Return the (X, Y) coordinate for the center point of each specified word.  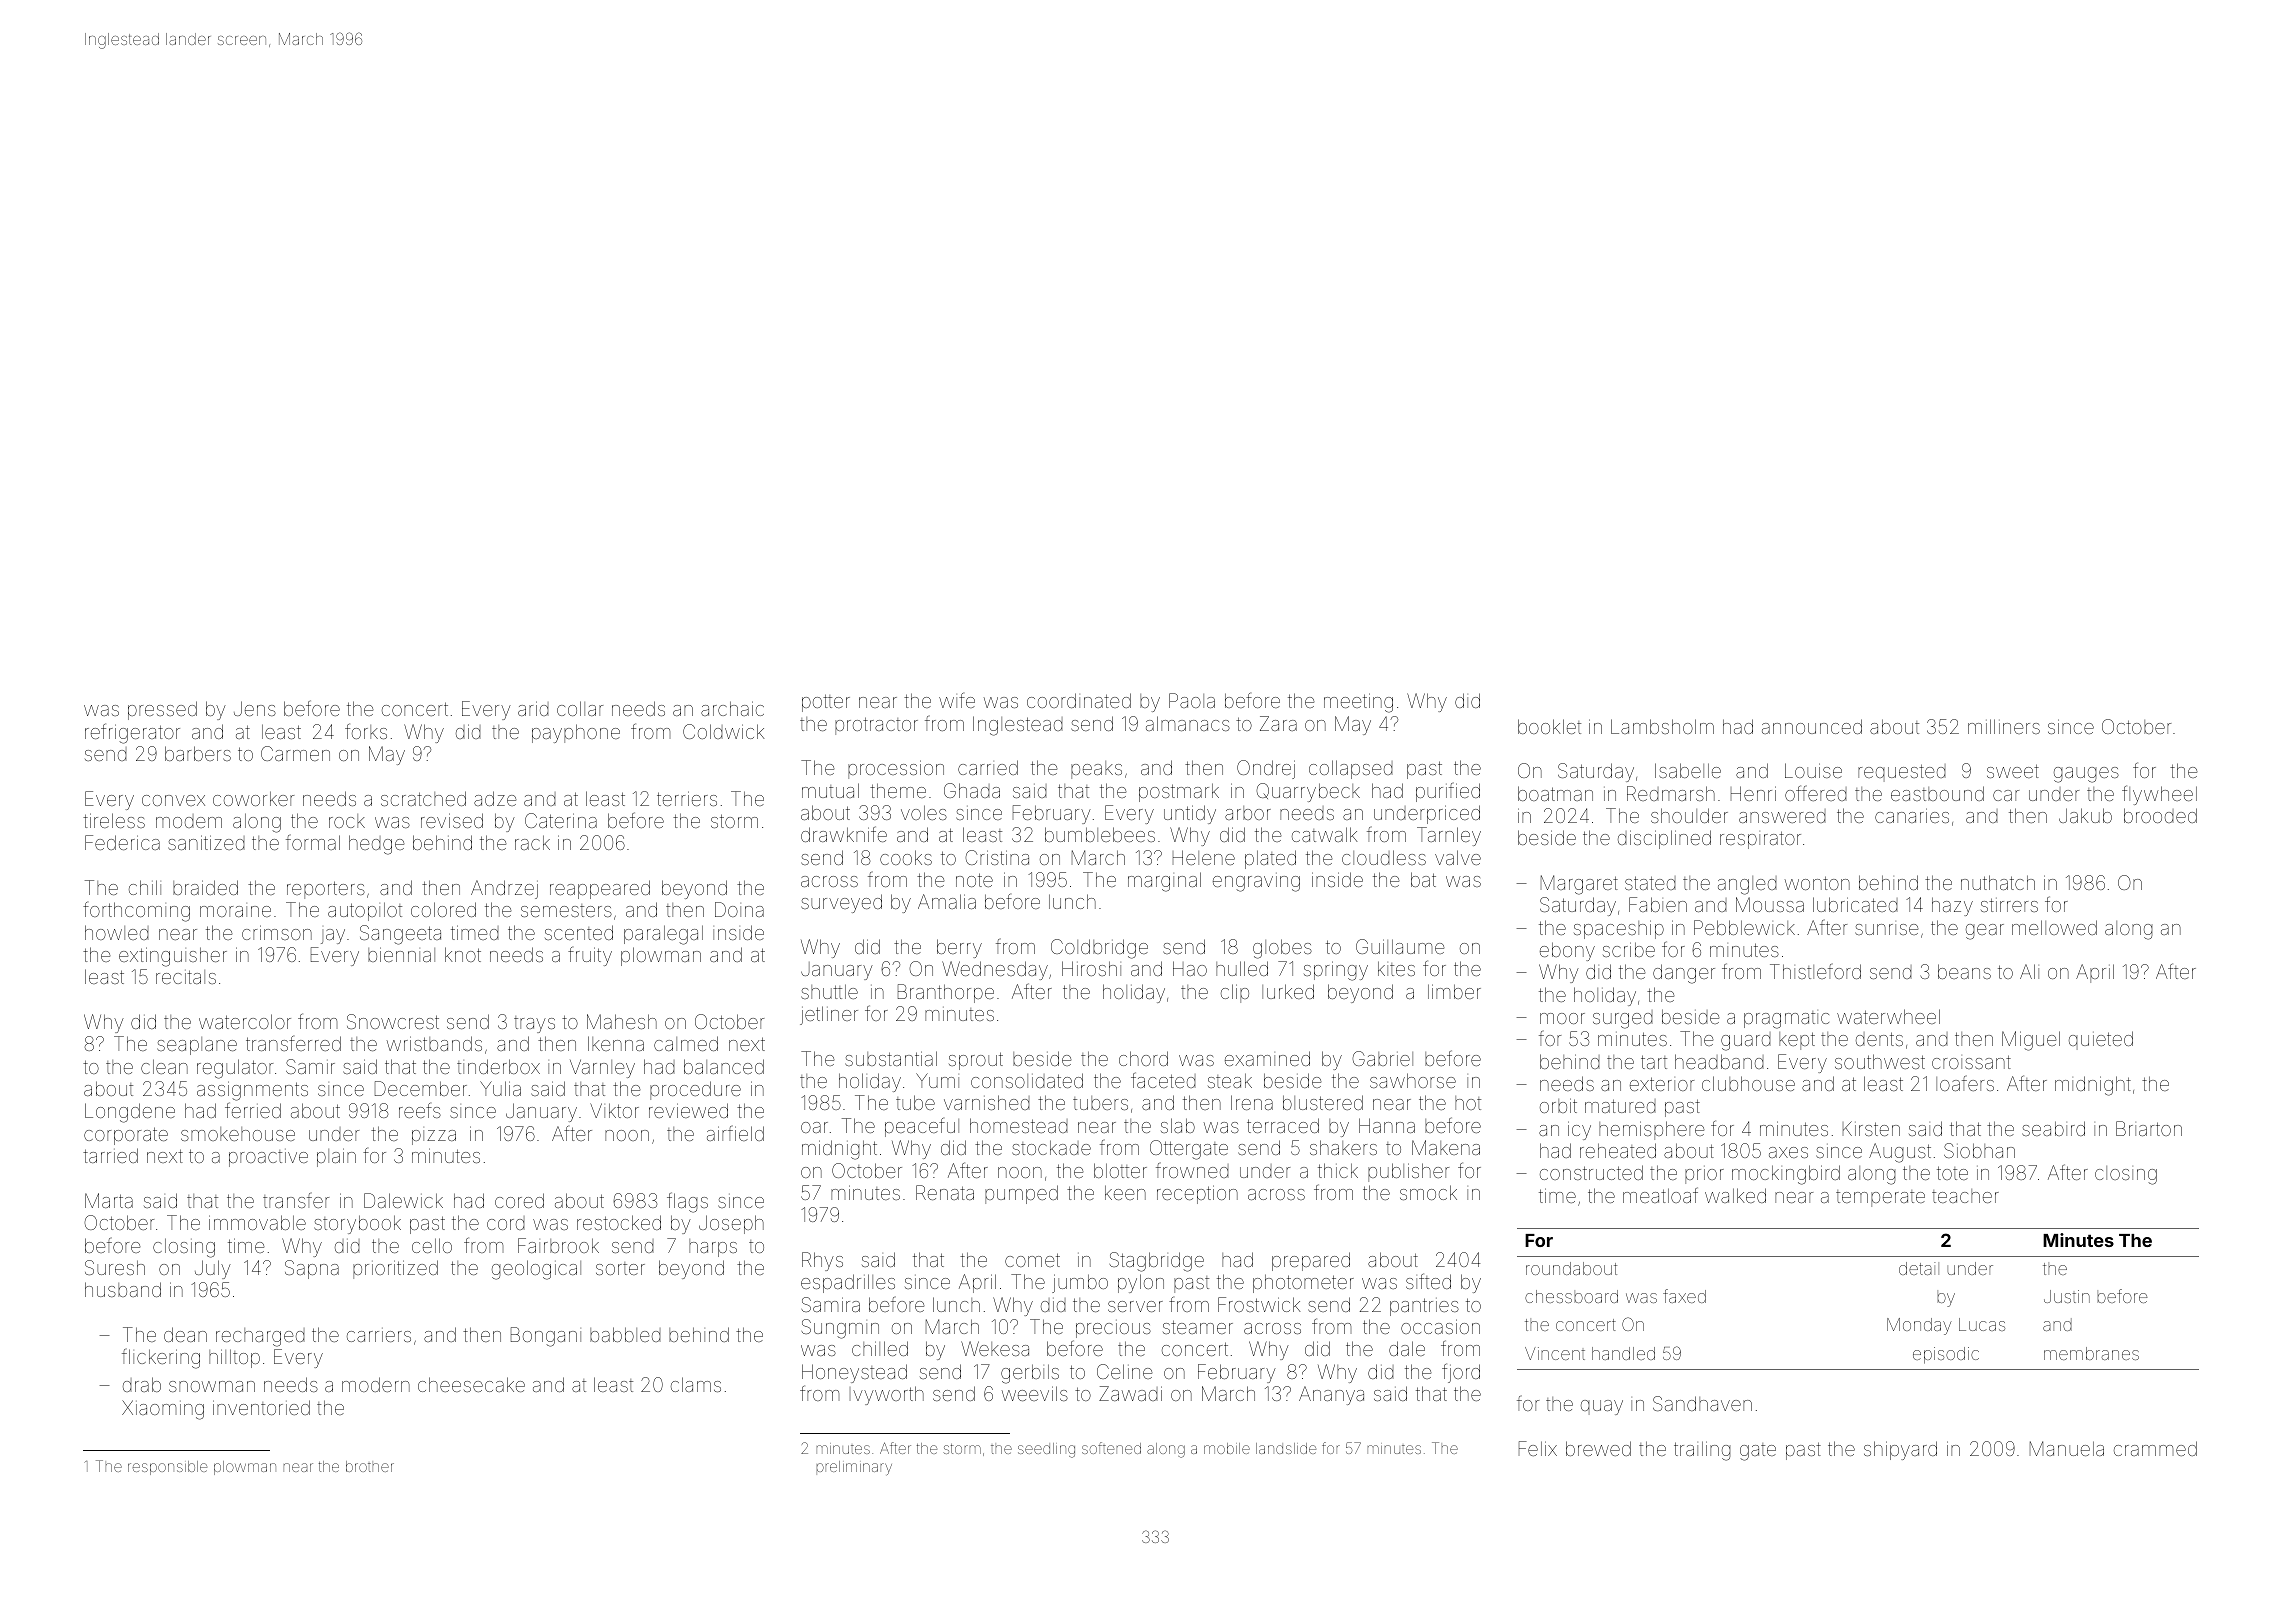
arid (533, 708)
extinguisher (173, 957)
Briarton (2149, 1128)
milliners (2004, 726)
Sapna (312, 1269)
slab (1178, 1125)
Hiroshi (1091, 968)
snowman (212, 1386)
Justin (2067, 1296)
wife (957, 700)
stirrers (2009, 905)
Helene (1204, 857)
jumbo (1080, 1283)
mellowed (2054, 927)
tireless (114, 820)
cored (519, 1200)
